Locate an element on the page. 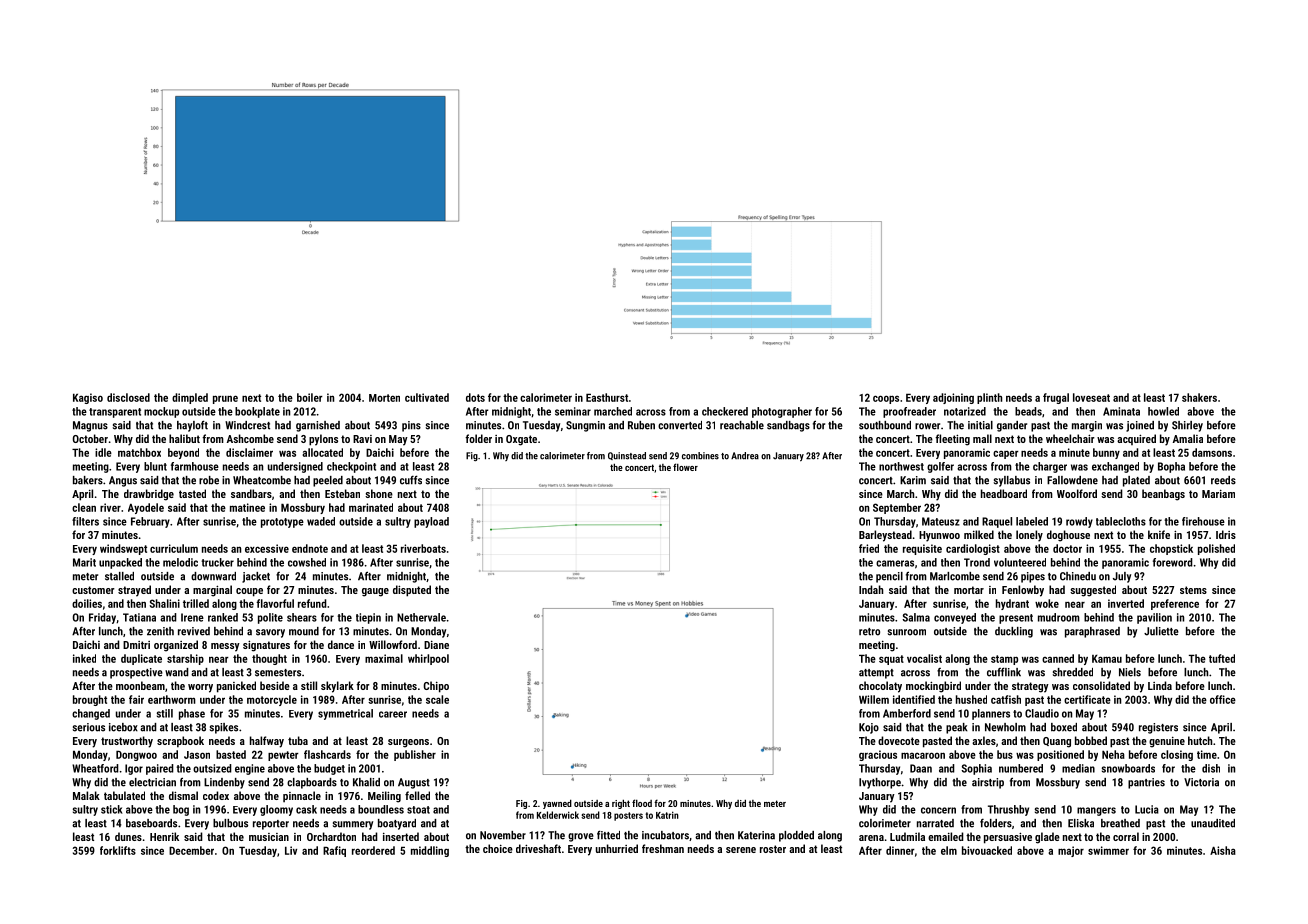  consolidated is located at coordinates (1101, 685).
